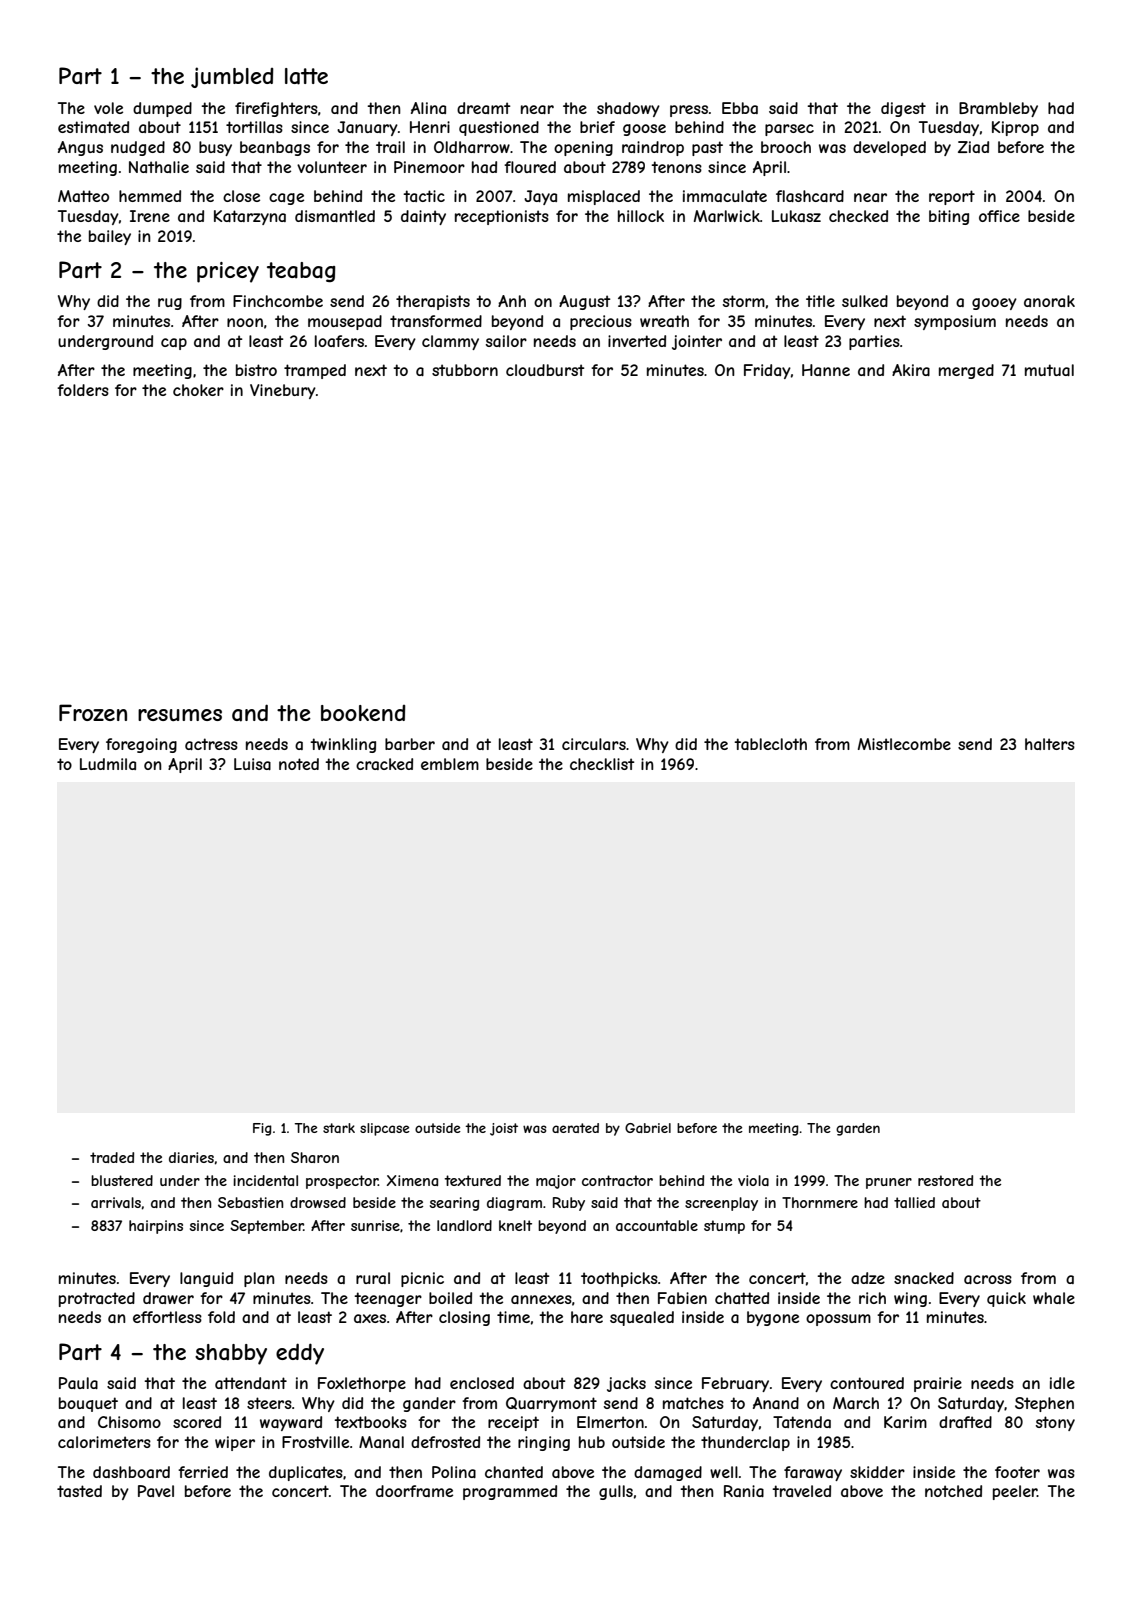 This screenshot has height=1603, width=1133. I want to click on questioned, so click(499, 128).
